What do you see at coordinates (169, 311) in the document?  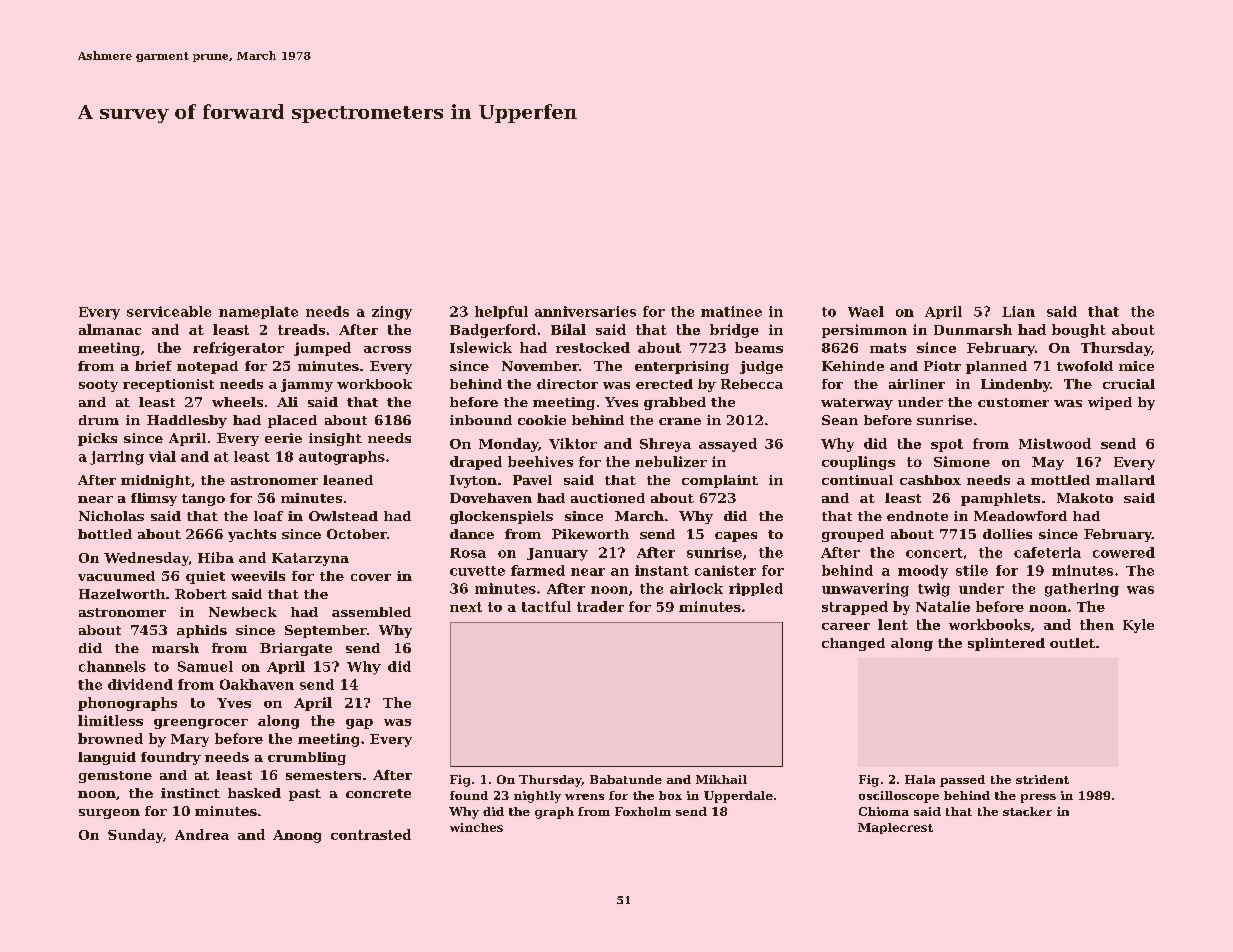 I see `serviceable` at bounding box center [169, 311].
